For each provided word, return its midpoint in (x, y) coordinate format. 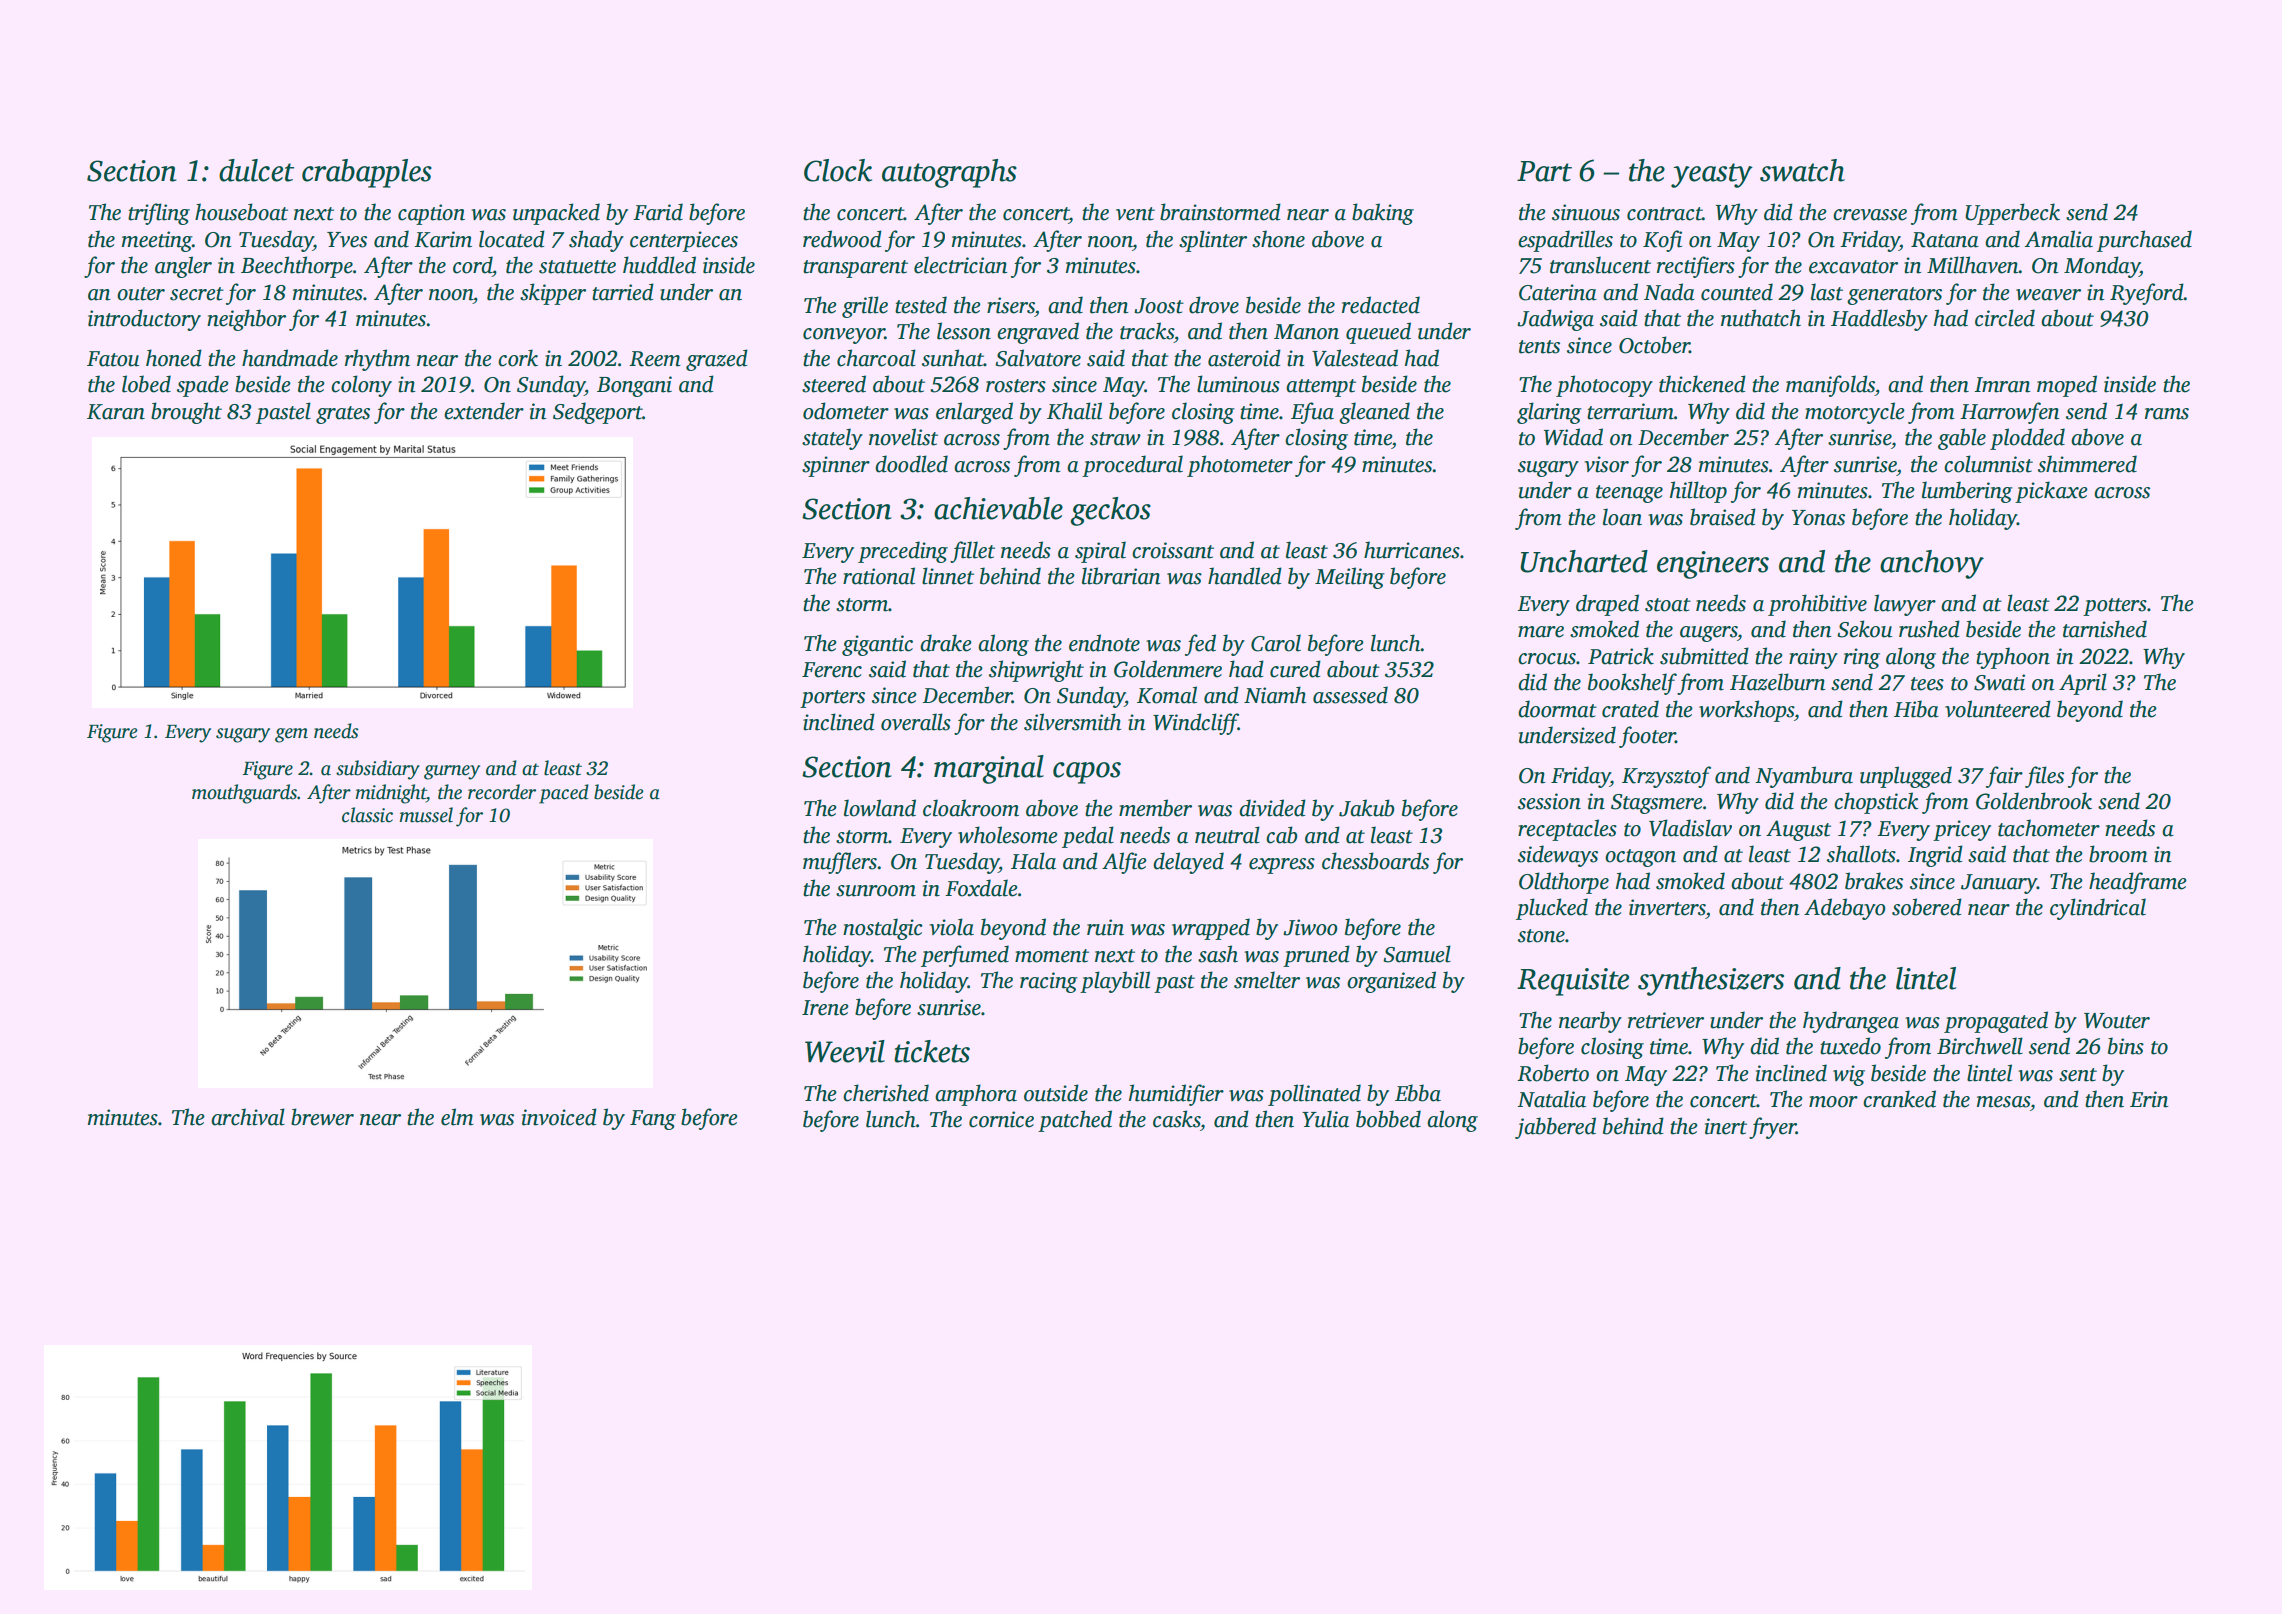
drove (1214, 305)
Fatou (113, 359)
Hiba (1916, 709)
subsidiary (378, 770)
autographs (949, 173)
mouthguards (244, 794)
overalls (916, 722)
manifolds (1830, 386)
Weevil (845, 1051)
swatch (1802, 170)
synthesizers (1711, 981)
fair (2004, 777)
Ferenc (832, 670)
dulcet (256, 170)
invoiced (559, 1117)
